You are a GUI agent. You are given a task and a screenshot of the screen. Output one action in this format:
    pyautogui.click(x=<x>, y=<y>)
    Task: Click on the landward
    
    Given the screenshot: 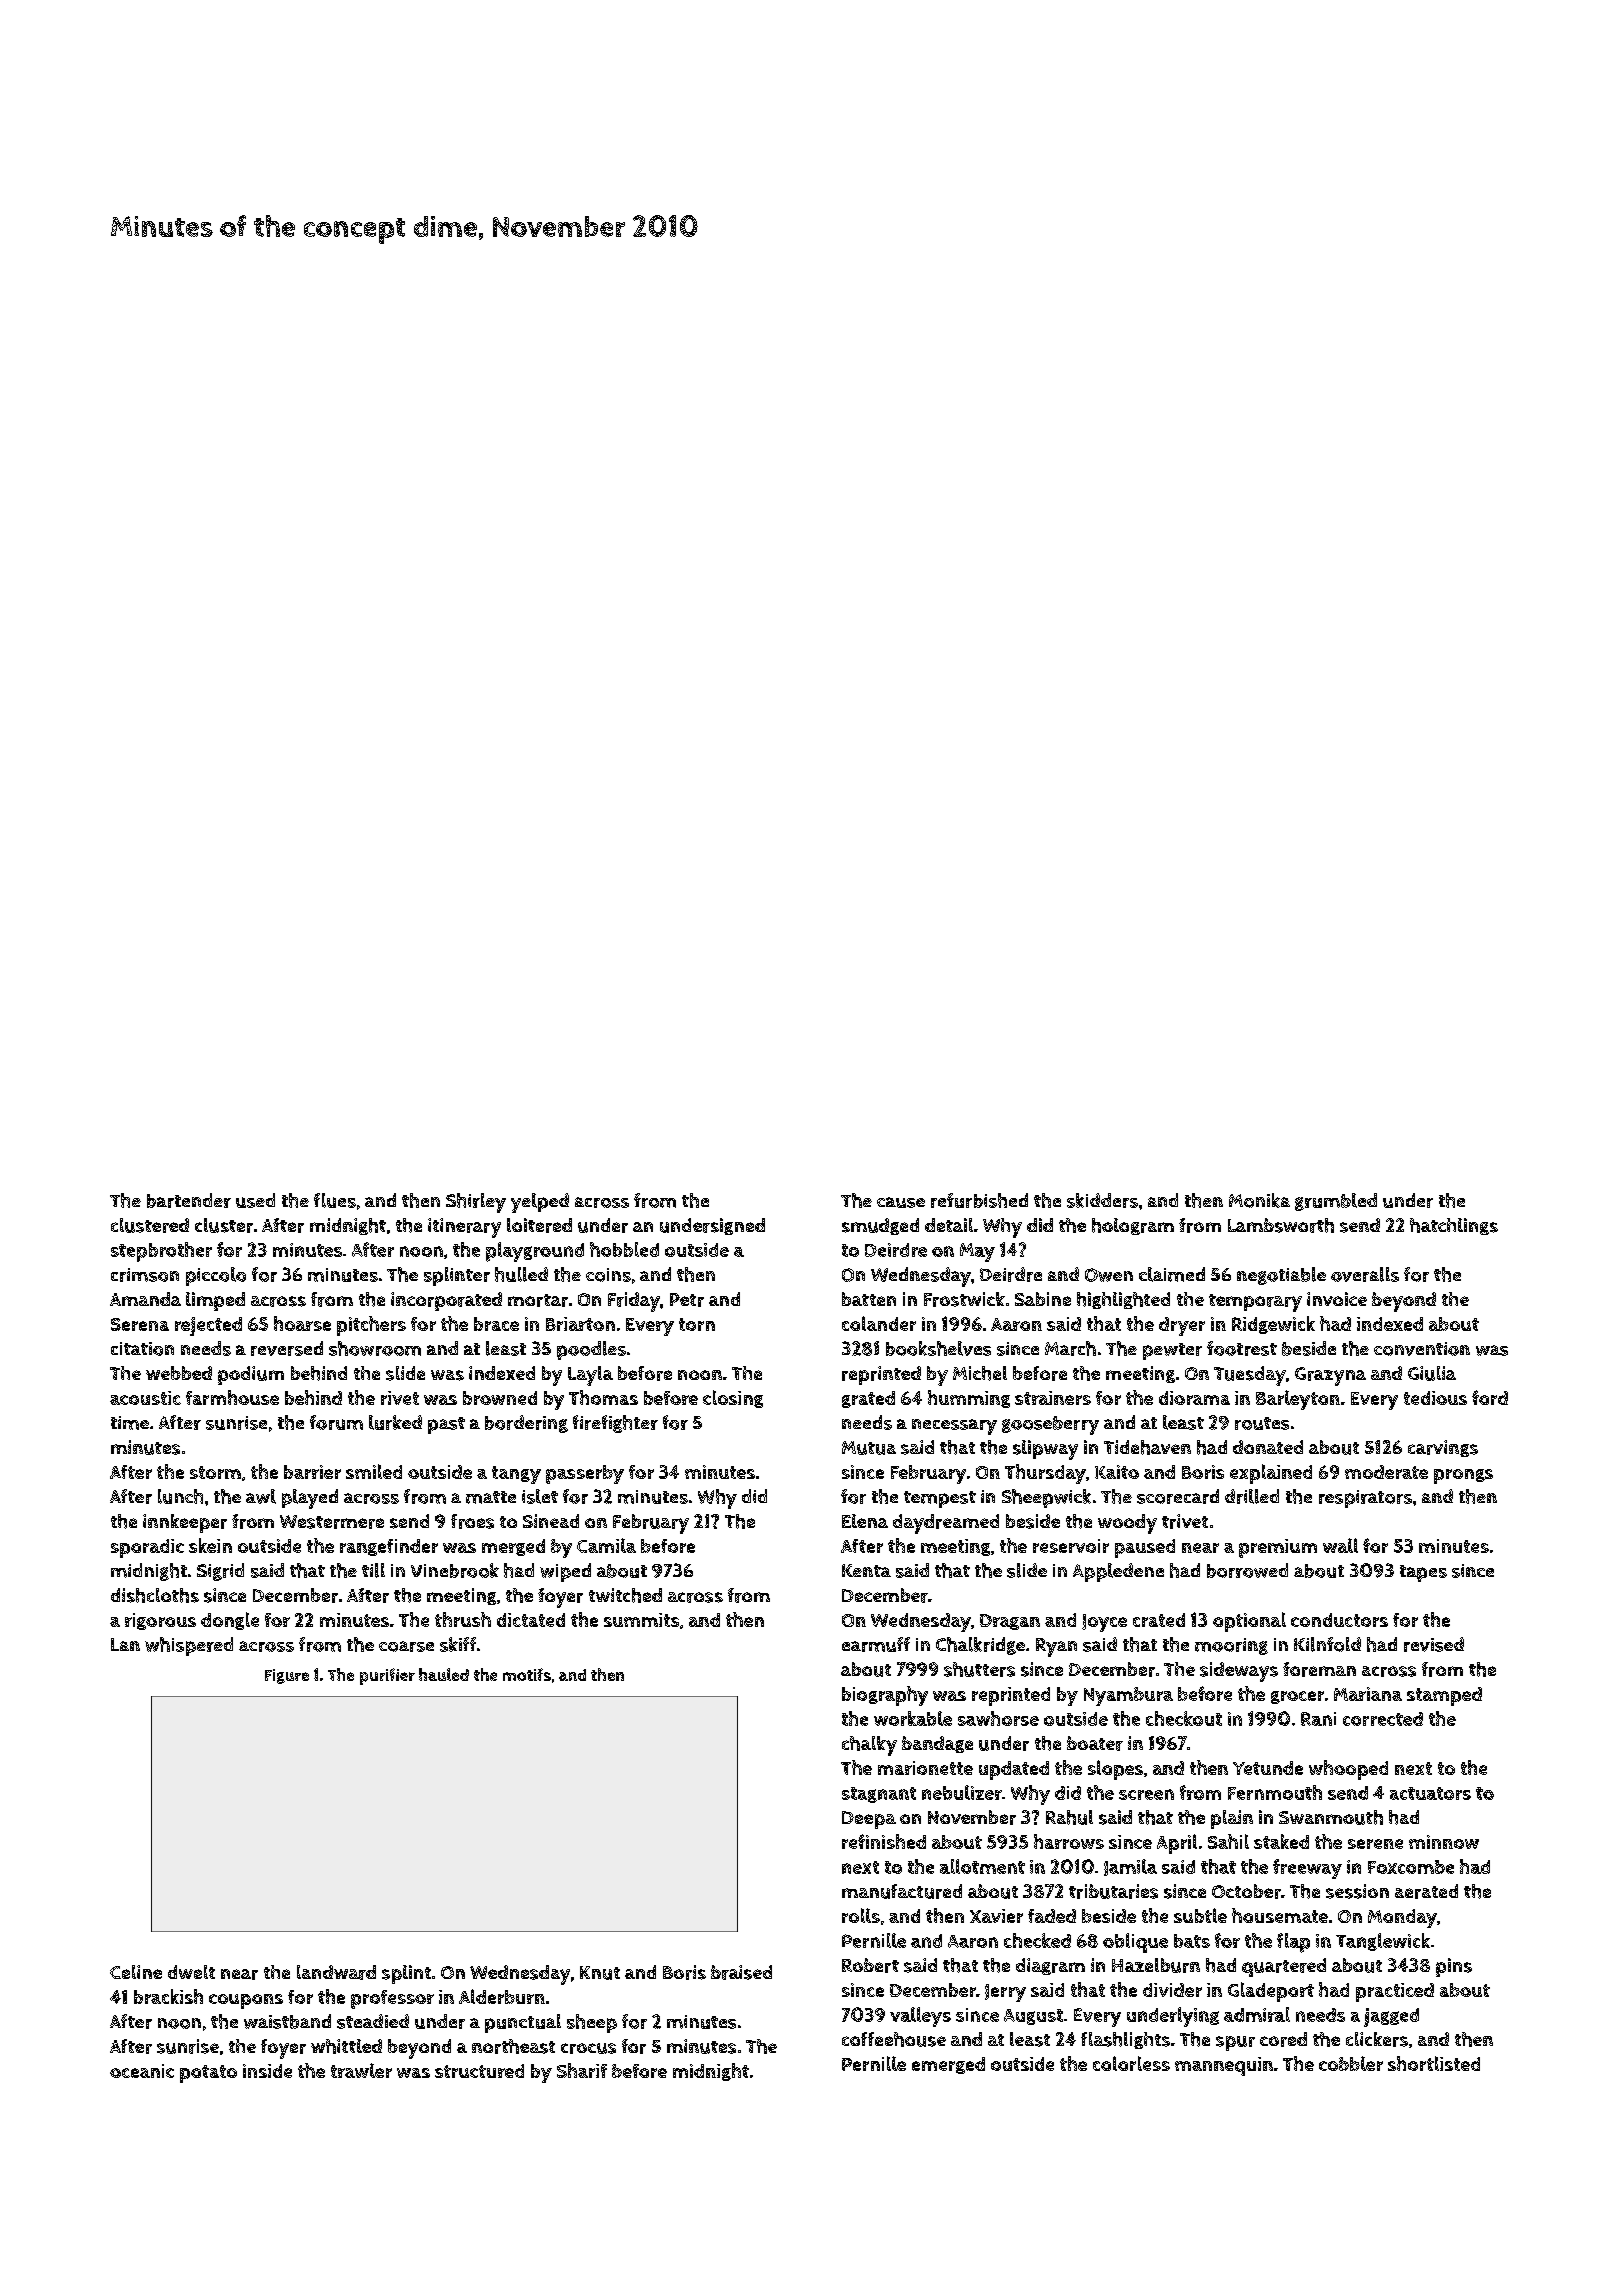 What is the action you would take?
    pyautogui.click(x=336, y=1972)
